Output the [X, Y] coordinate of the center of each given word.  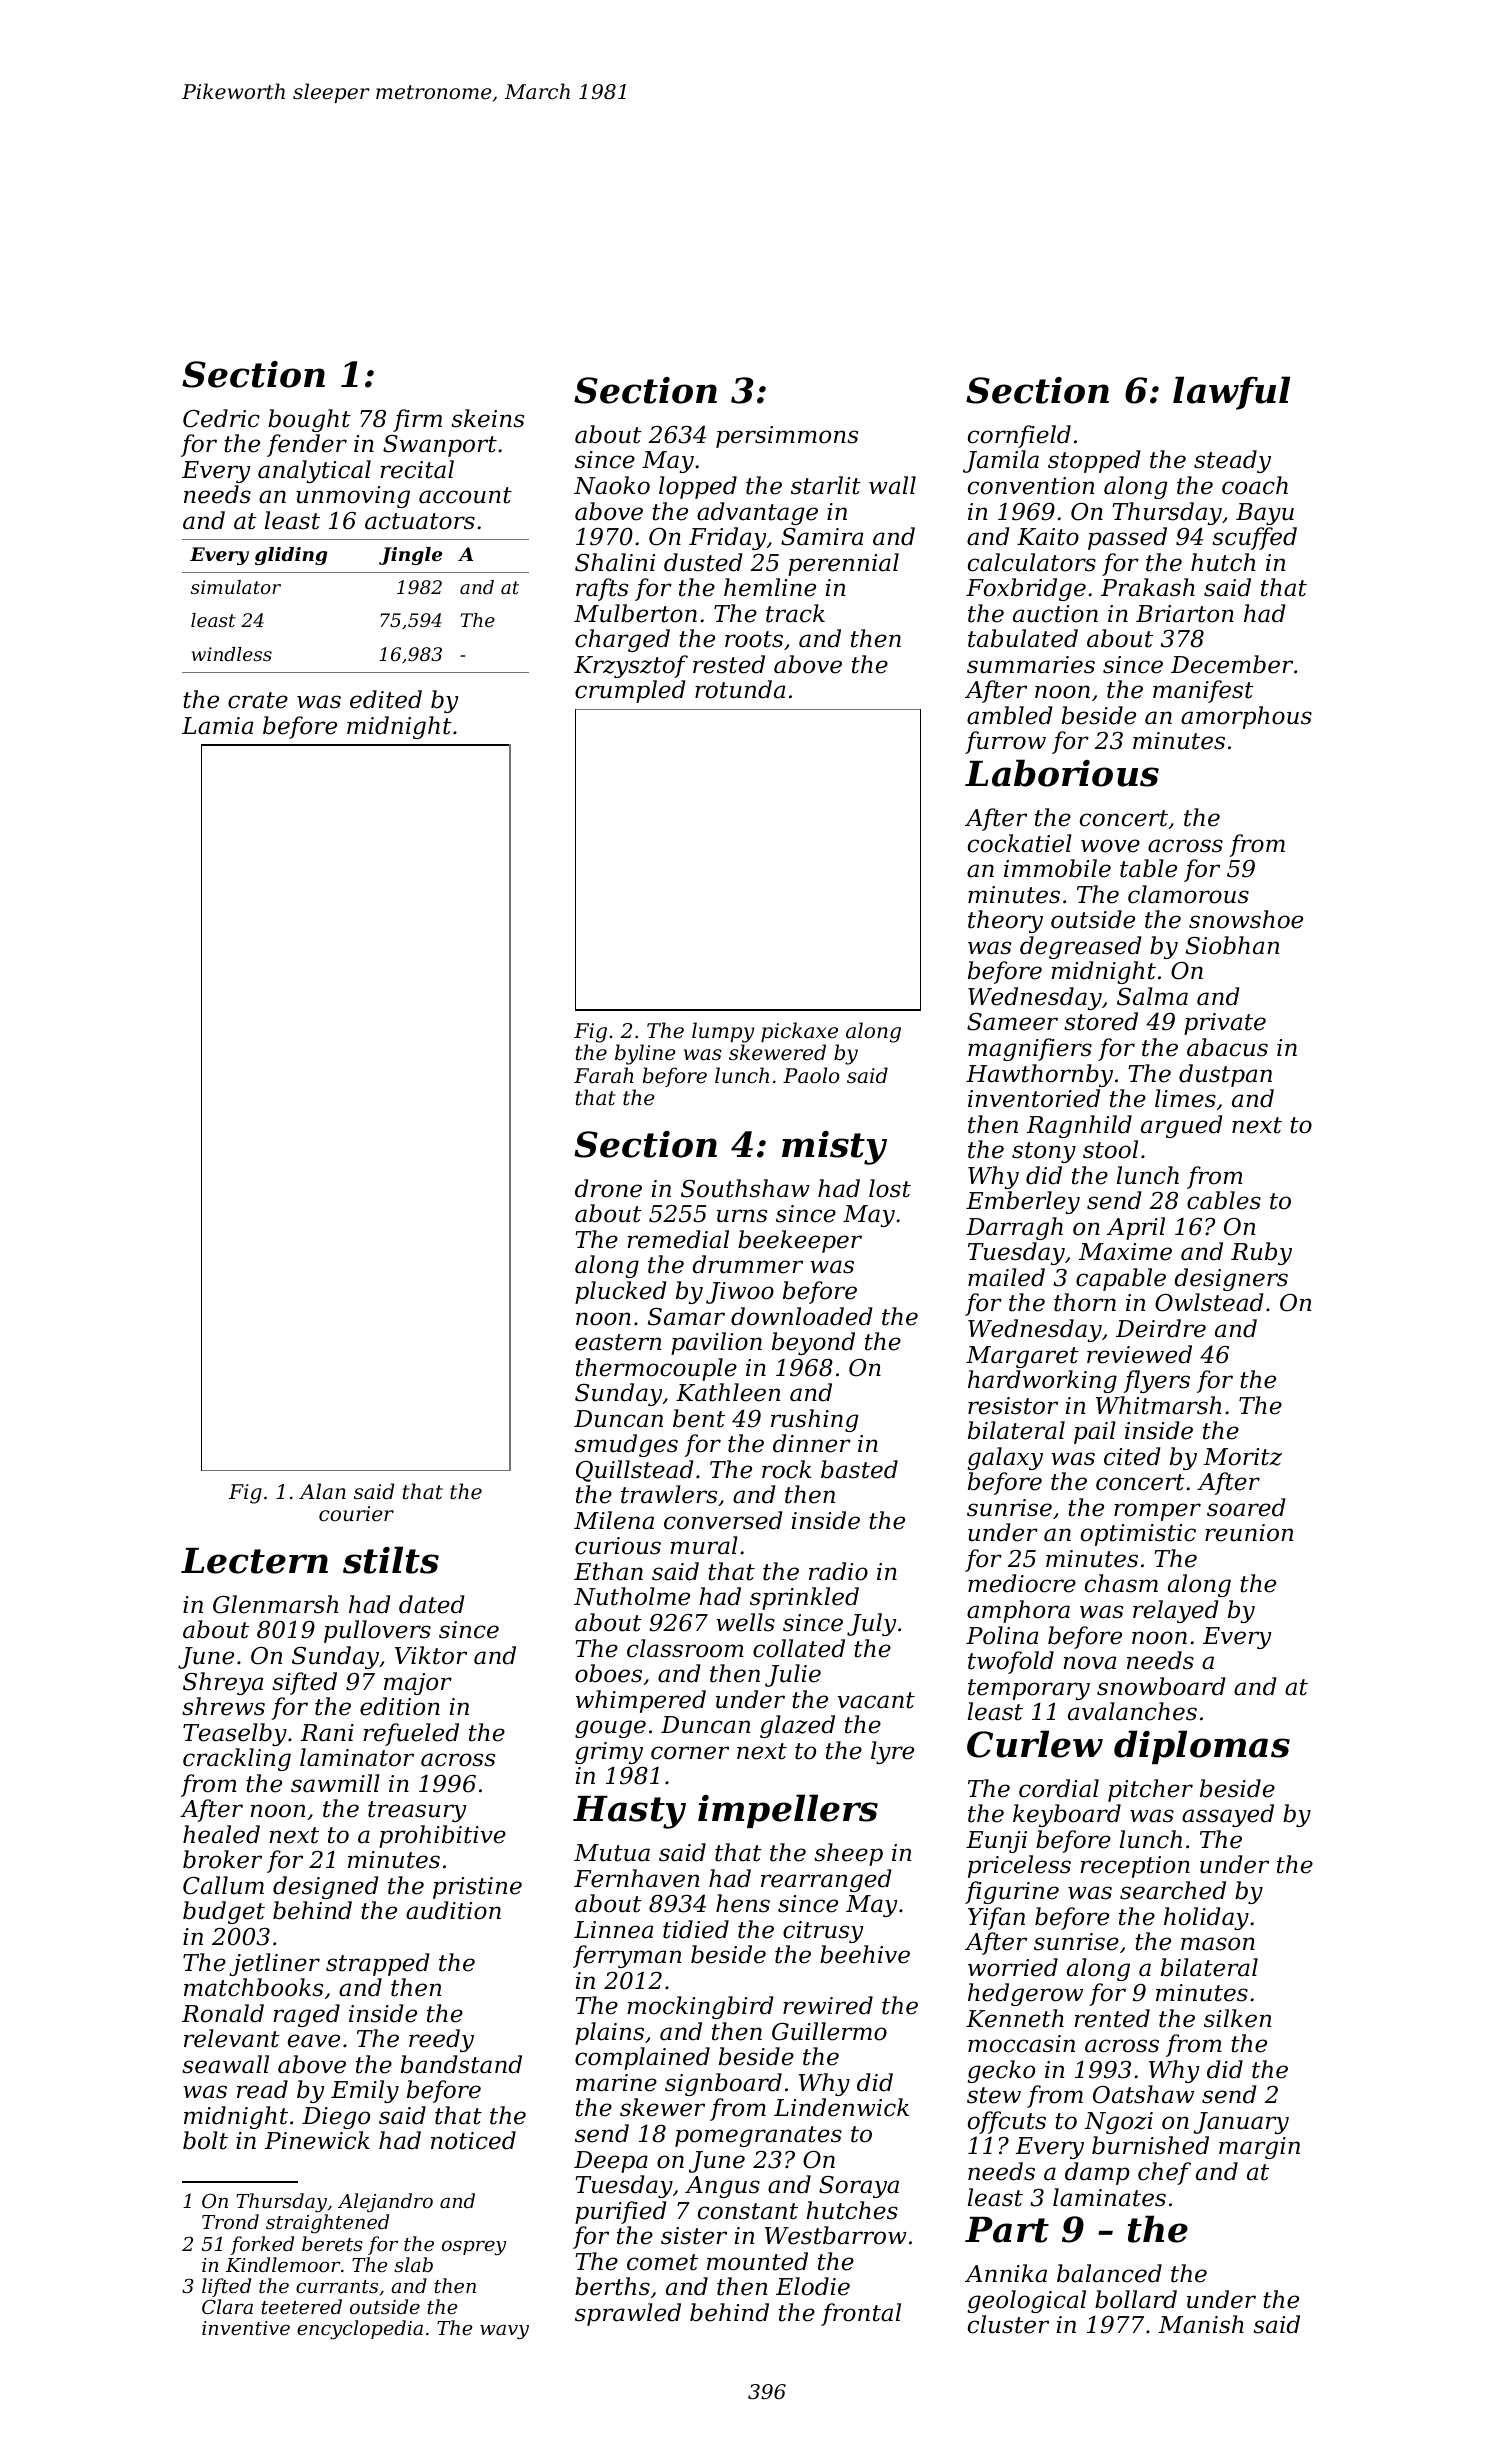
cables [1224, 1200]
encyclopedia [360, 2330]
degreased [1080, 947]
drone [608, 1188]
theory [1005, 921]
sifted [304, 1683]
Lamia [217, 726]
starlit [826, 485]
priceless [1019, 1866]
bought [309, 420]
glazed [797, 1726]
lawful [1231, 393]
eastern [618, 1342]
